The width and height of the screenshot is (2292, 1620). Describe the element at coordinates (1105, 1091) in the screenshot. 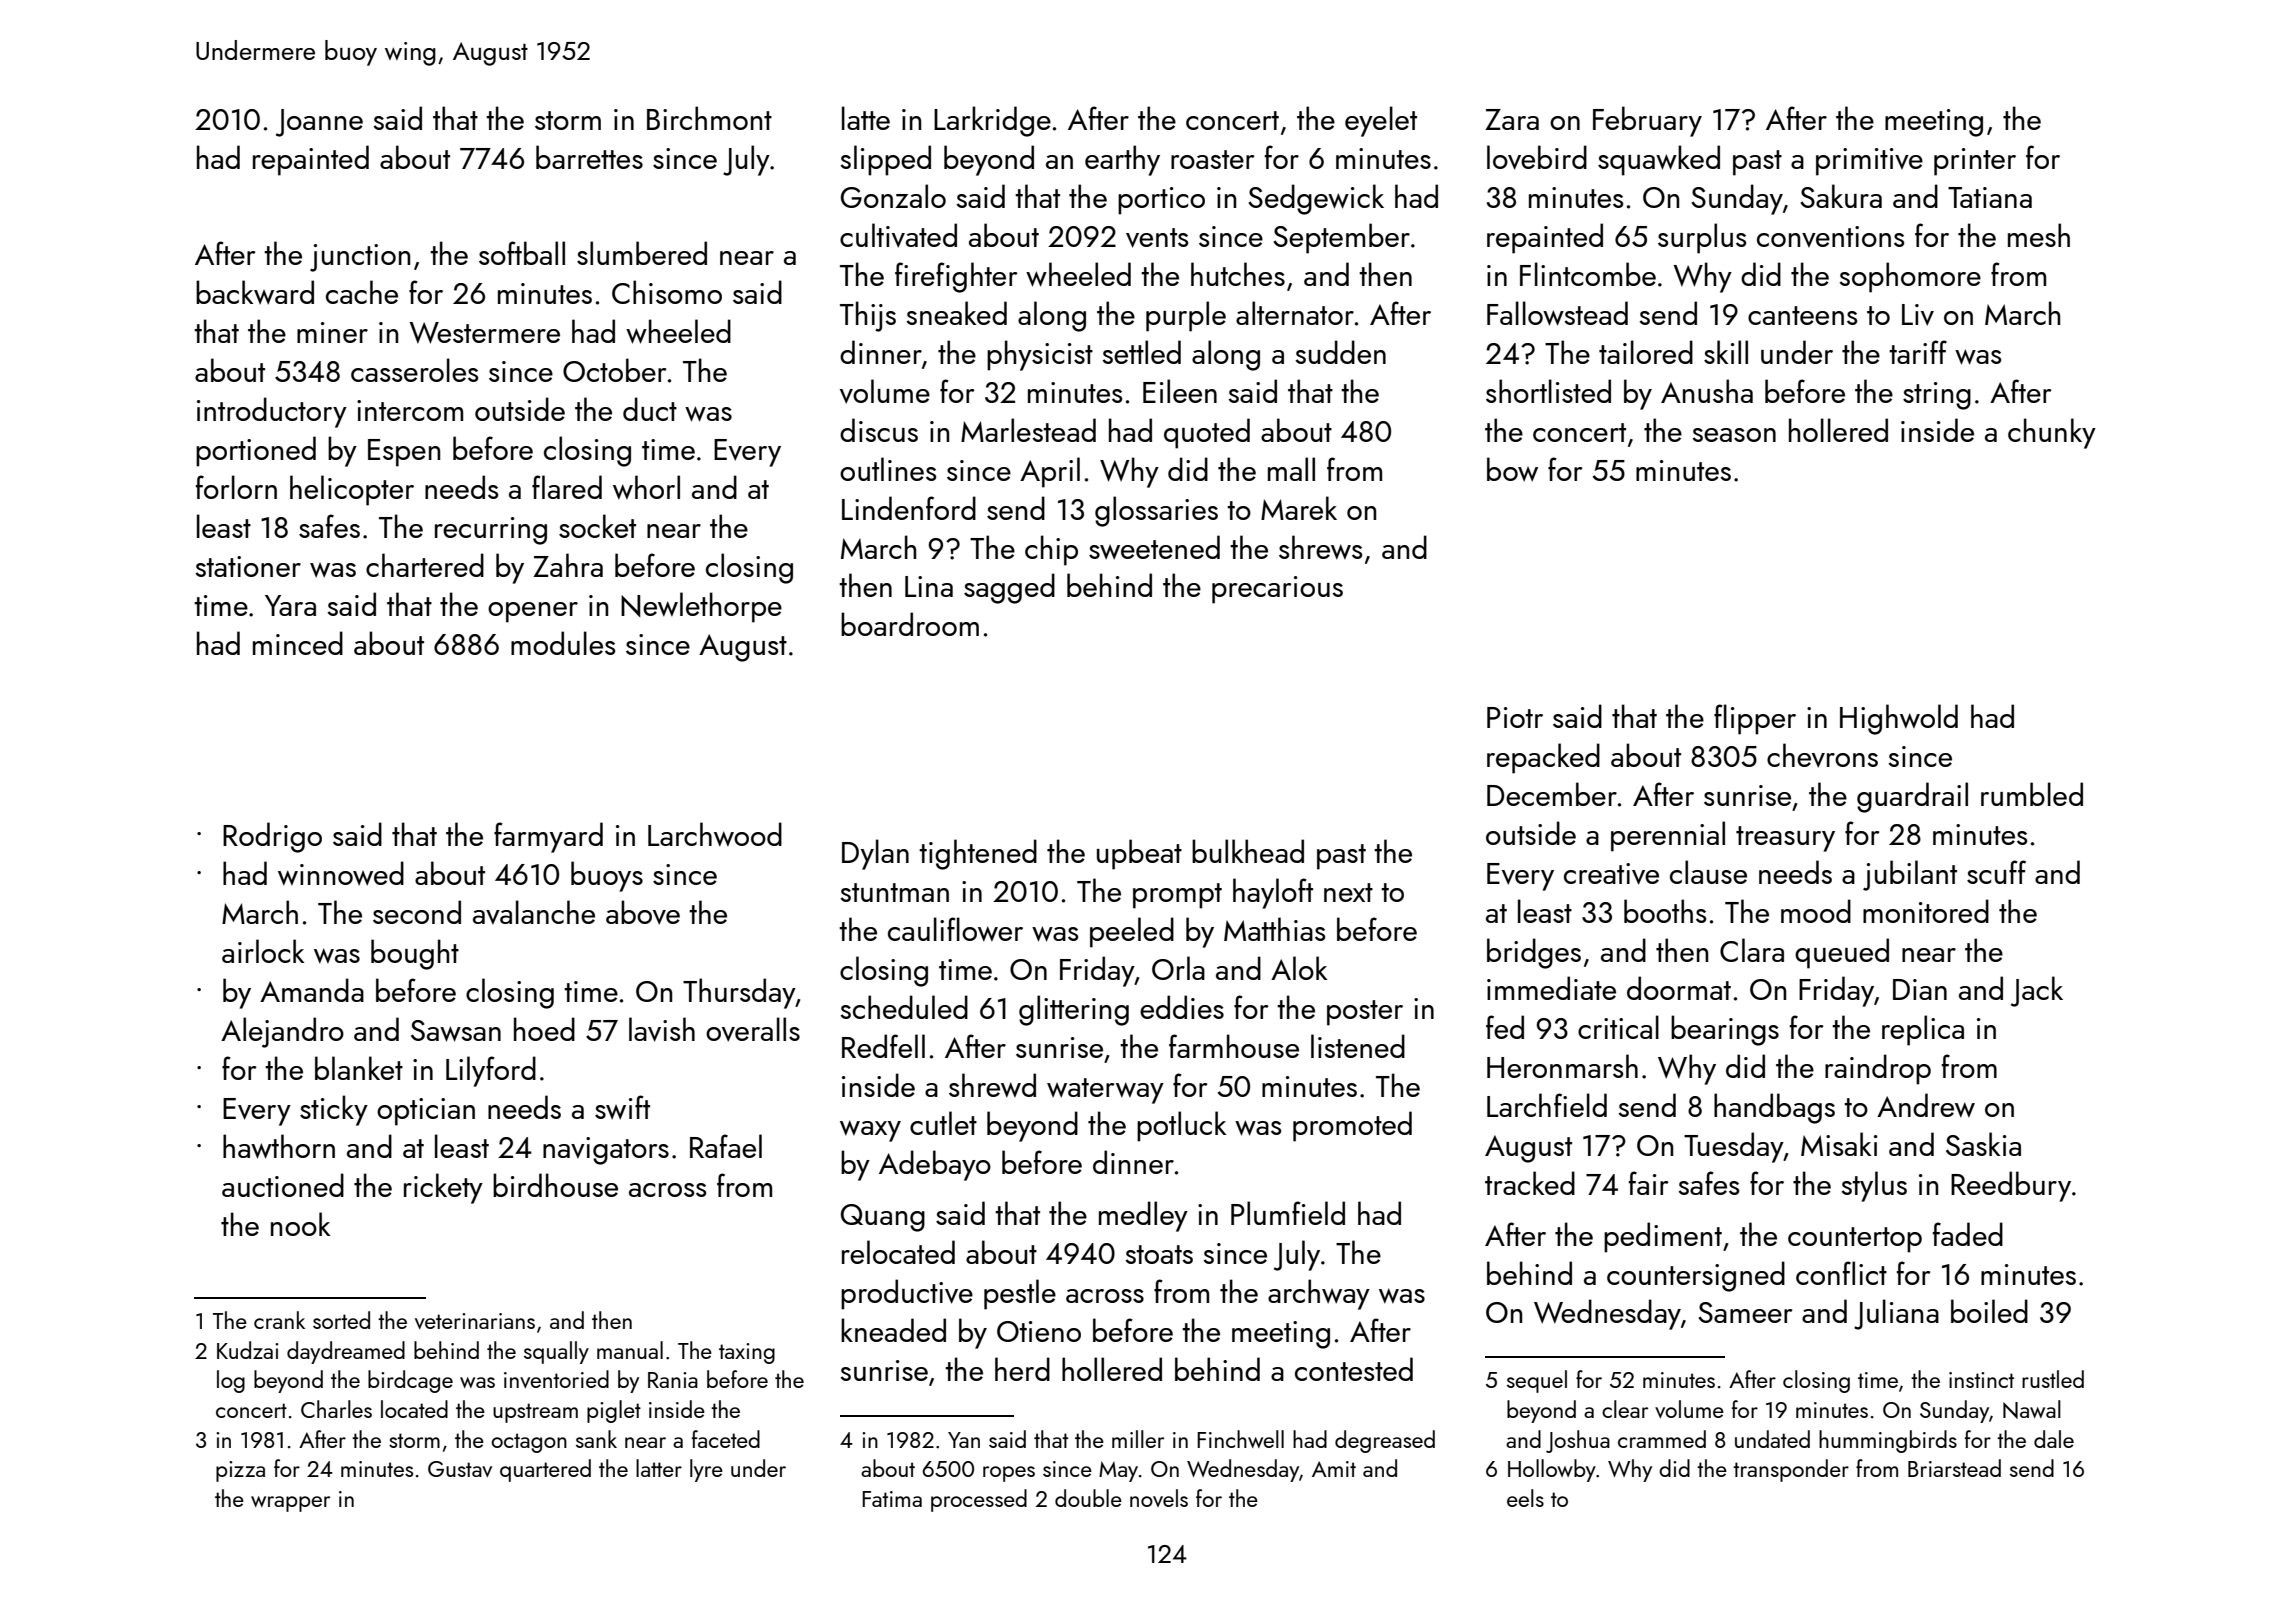

I see `waterway` at that location.
